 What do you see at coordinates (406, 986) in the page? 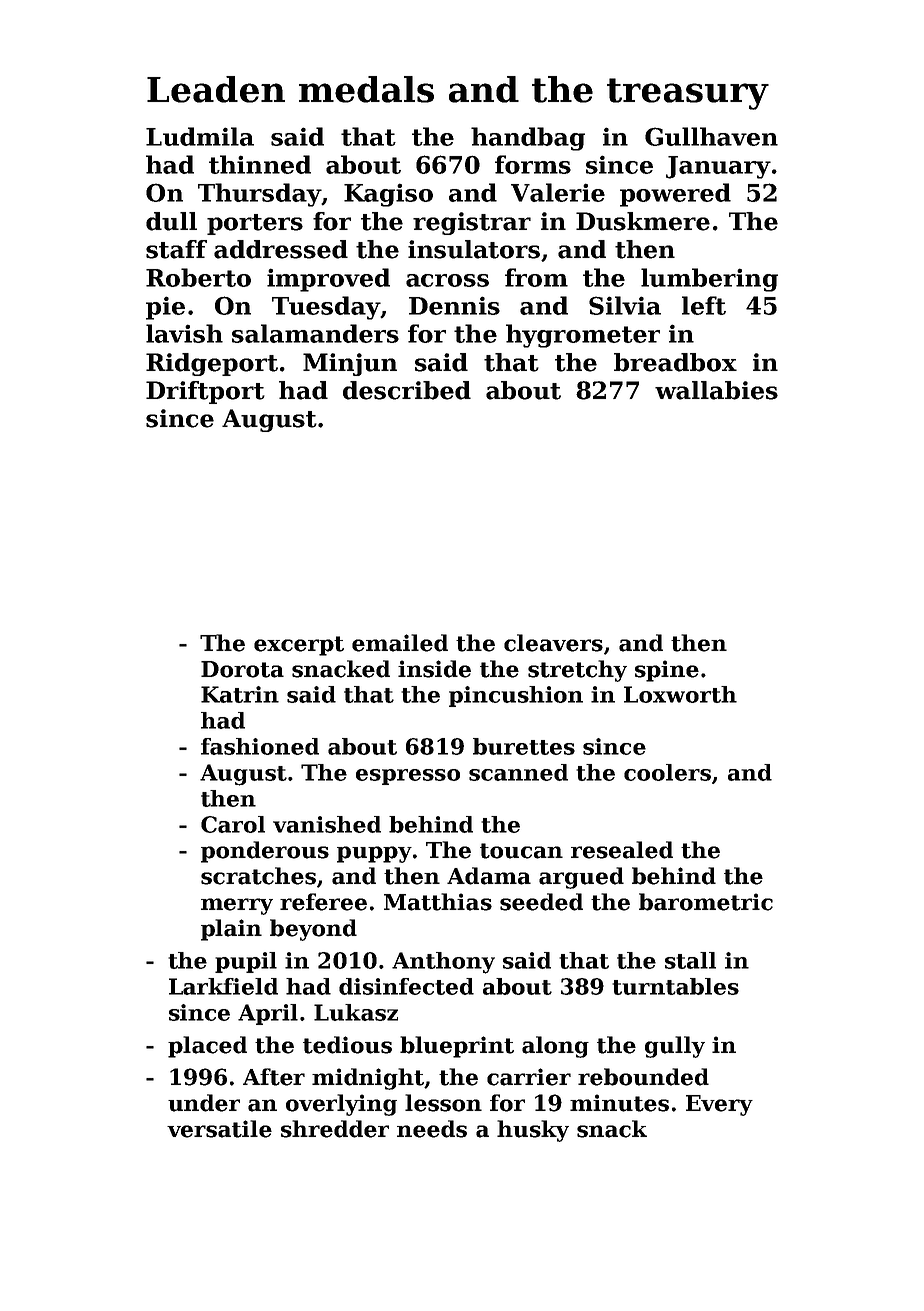
I see `disinfected` at bounding box center [406, 986].
